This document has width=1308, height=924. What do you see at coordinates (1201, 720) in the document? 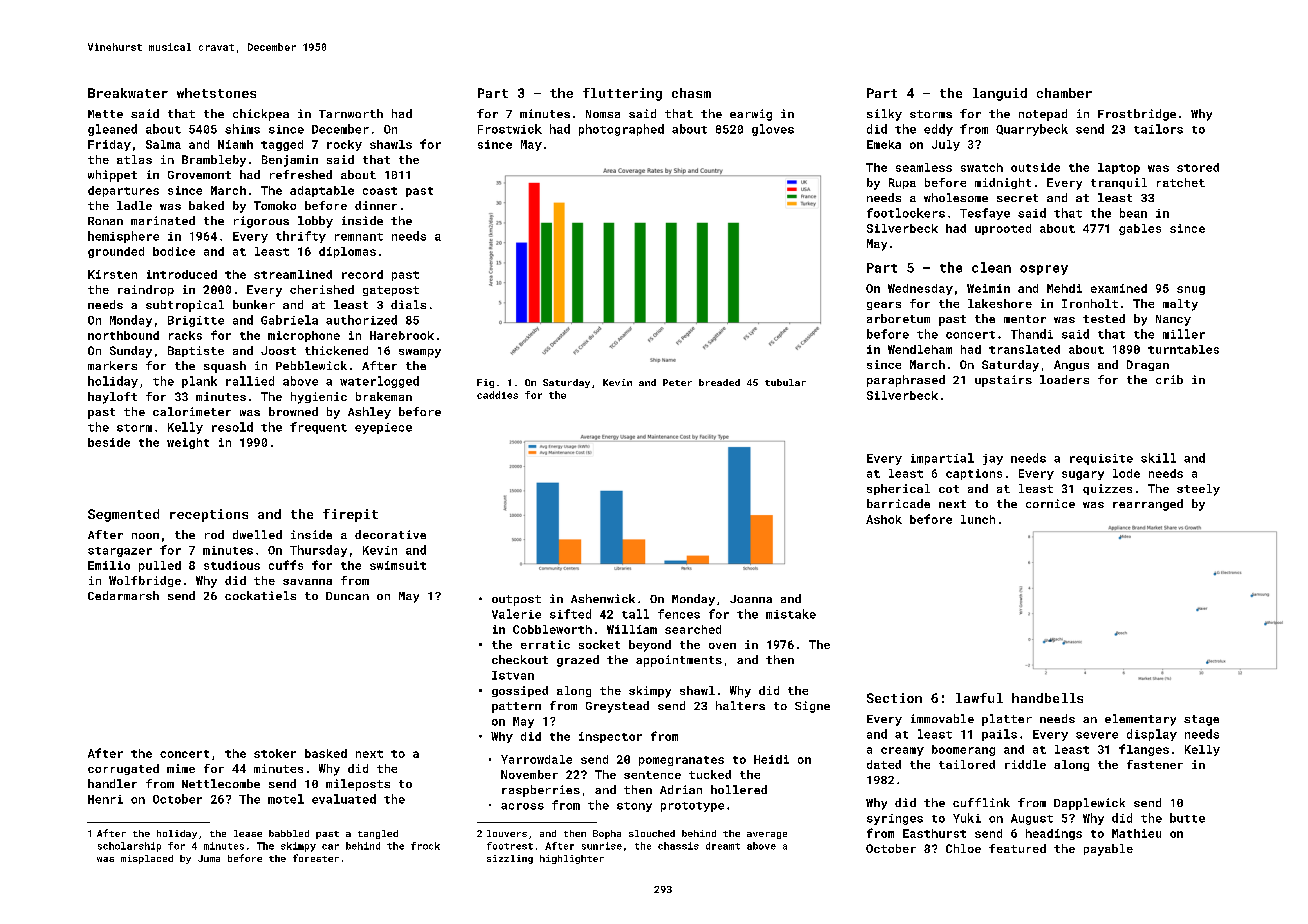
I see `stage` at bounding box center [1201, 720].
